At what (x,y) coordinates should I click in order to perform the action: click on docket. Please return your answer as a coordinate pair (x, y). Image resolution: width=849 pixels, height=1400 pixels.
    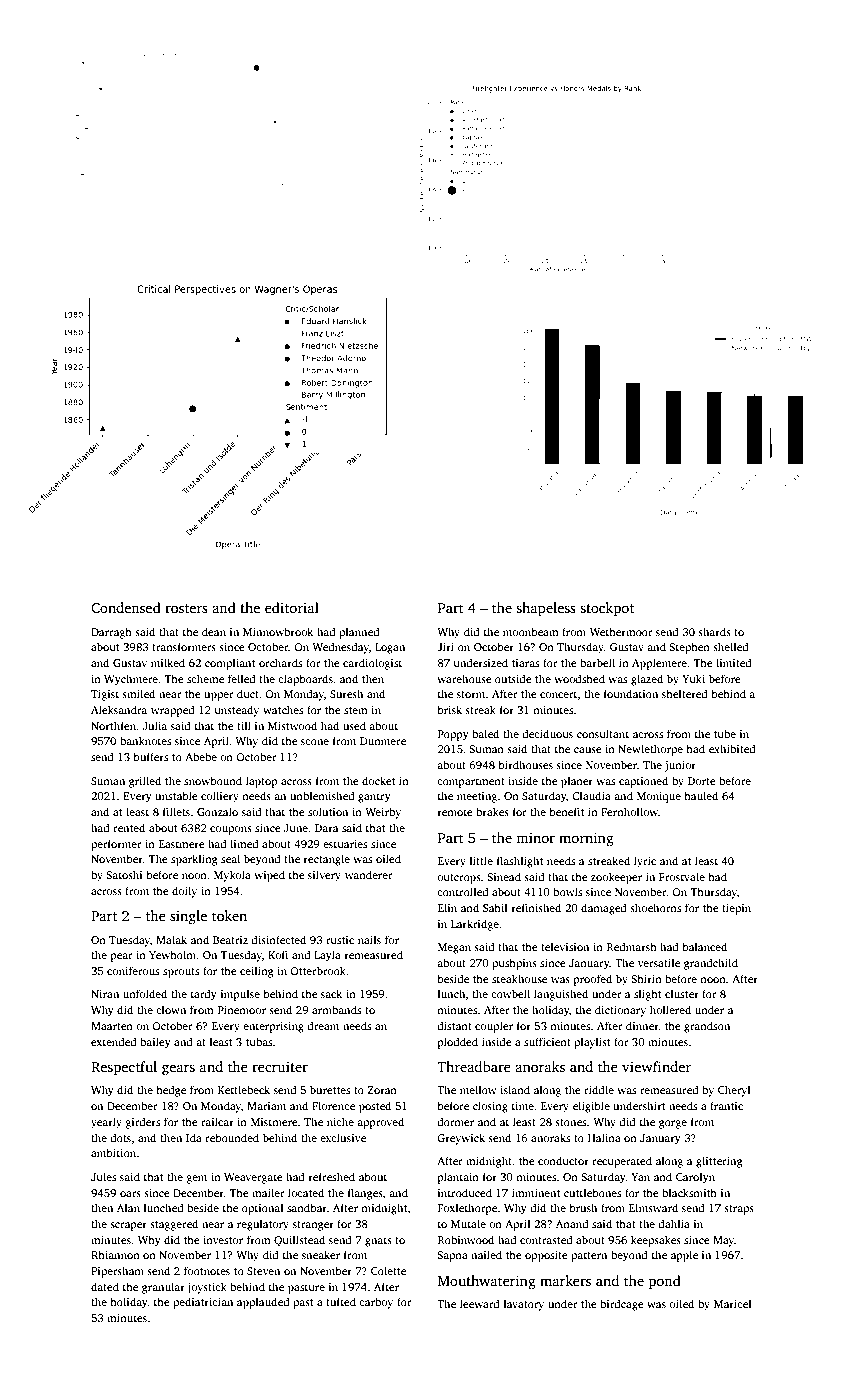
    Looking at the image, I should click on (379, 780).
